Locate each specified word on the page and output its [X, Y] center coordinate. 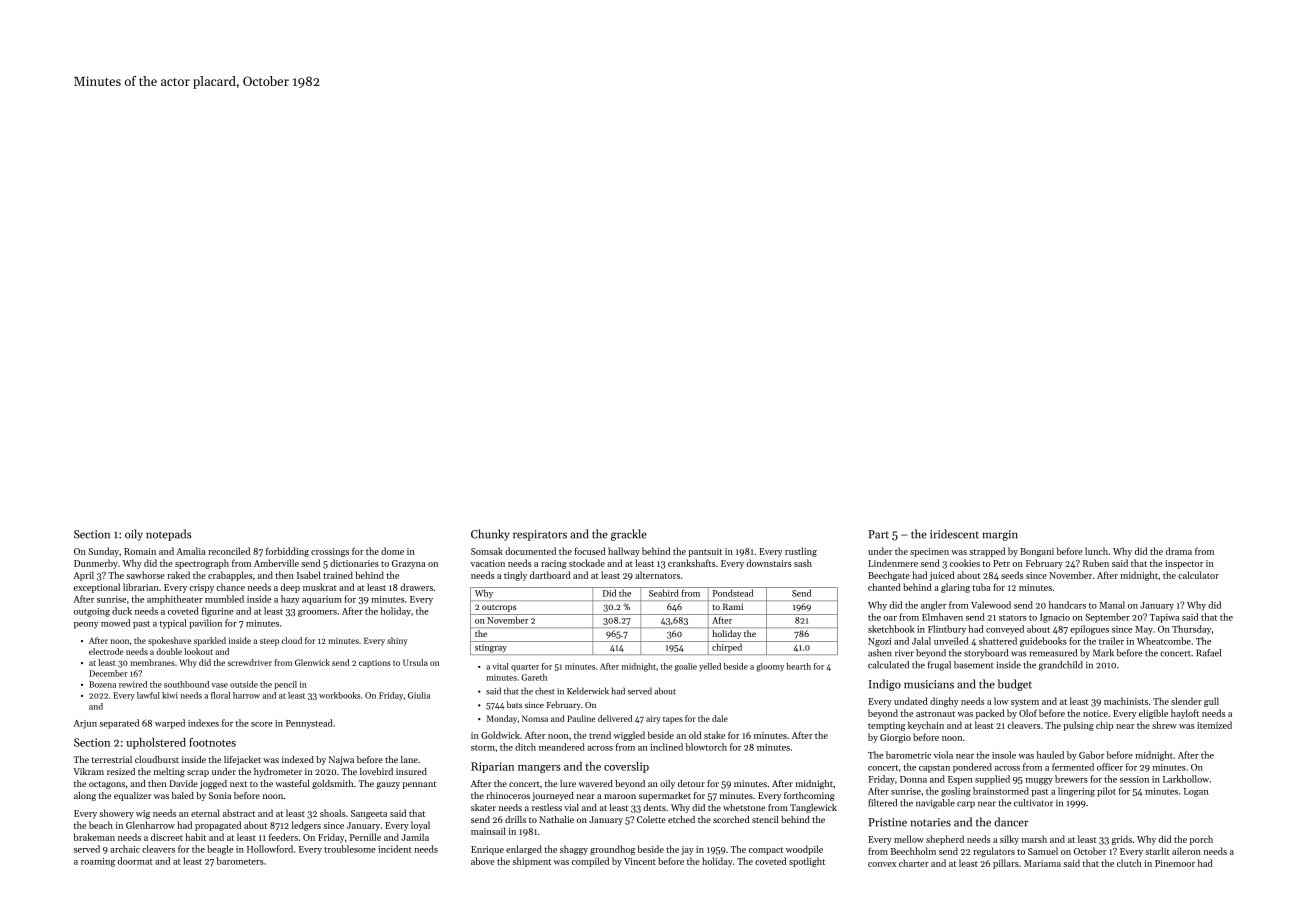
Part [878, 534]
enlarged [524, 850]
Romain [140, 551]
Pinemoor [1175, 863]
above [483, 861]
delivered [615, 718]
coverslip [626, 767]
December [108, 673]
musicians [929, 684]
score [261, 724]
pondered [972, 768]
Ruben [1096, 563]
